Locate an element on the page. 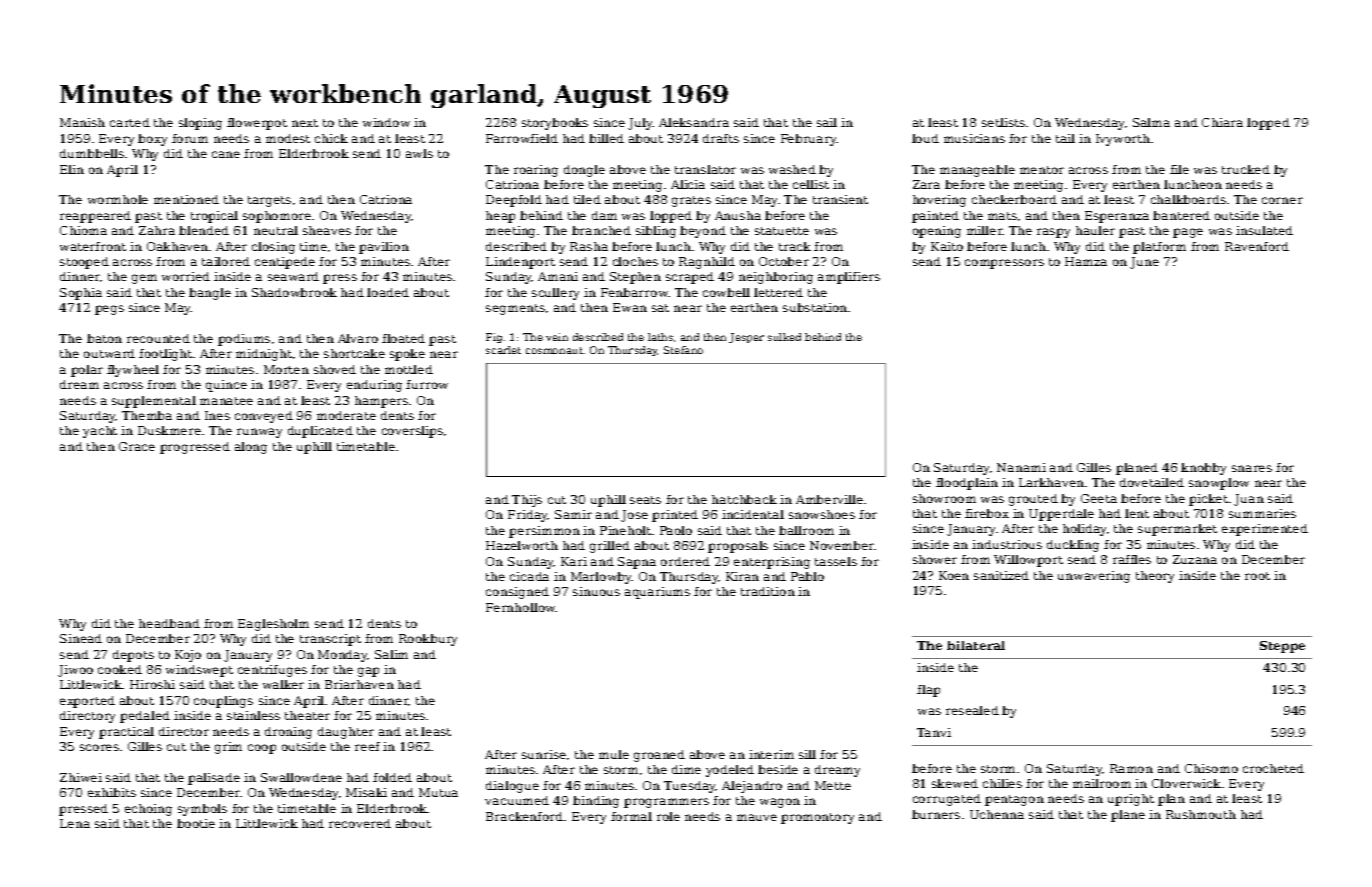 The height and width of the document is (887, 1372). Aleksandra is located at coordinates (694, 122).
